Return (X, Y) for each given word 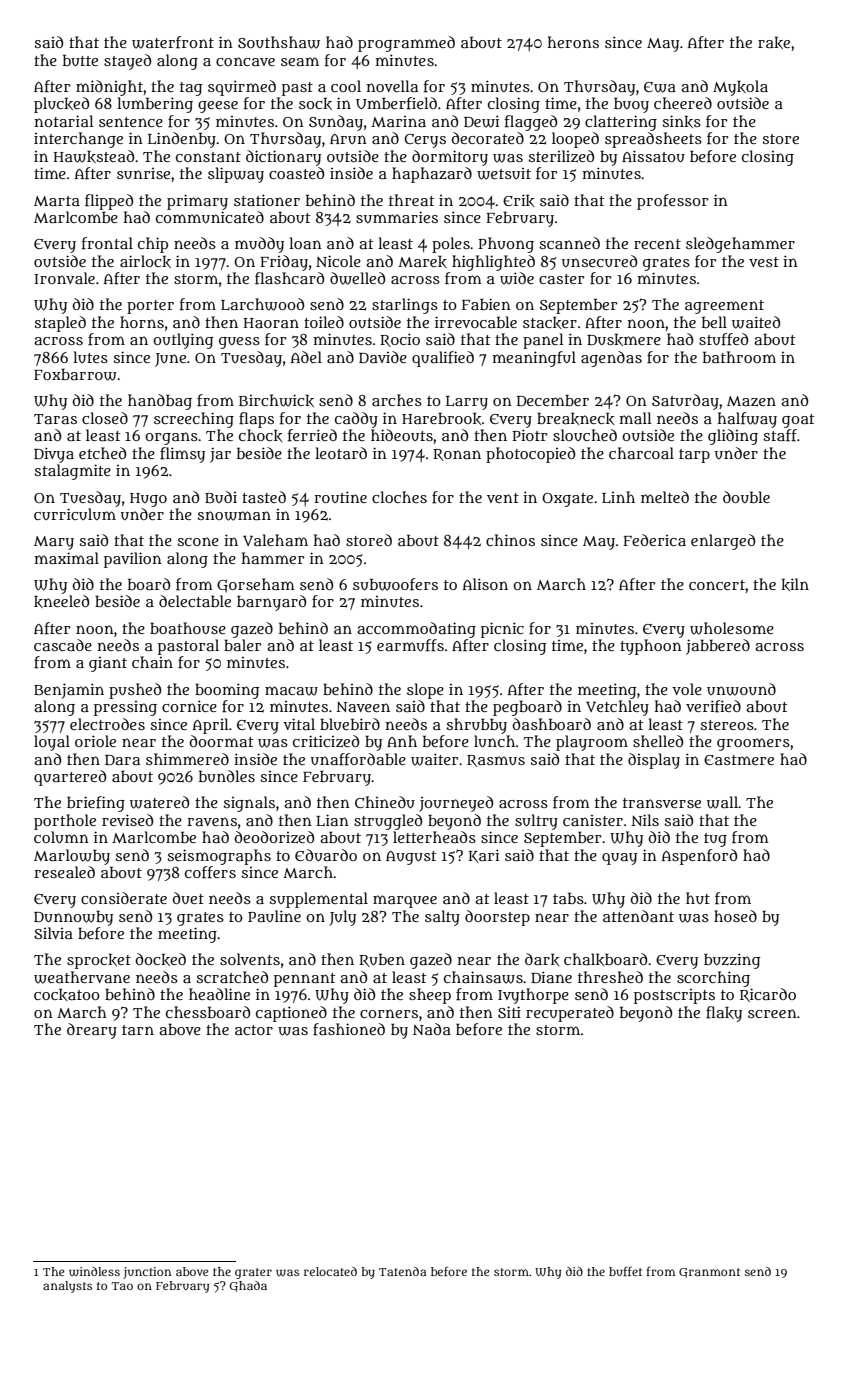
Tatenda (402, 1271)
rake (774, 42)
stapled (60, 324)
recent (657, 244)
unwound (741, 689)
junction (147, 1273)
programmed (406, 44)
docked (160, 959)
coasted (296, 173)
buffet (625, 1271)
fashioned (349, 1029)
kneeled (61, 601)
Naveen (363, 707)
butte (80, 60)
